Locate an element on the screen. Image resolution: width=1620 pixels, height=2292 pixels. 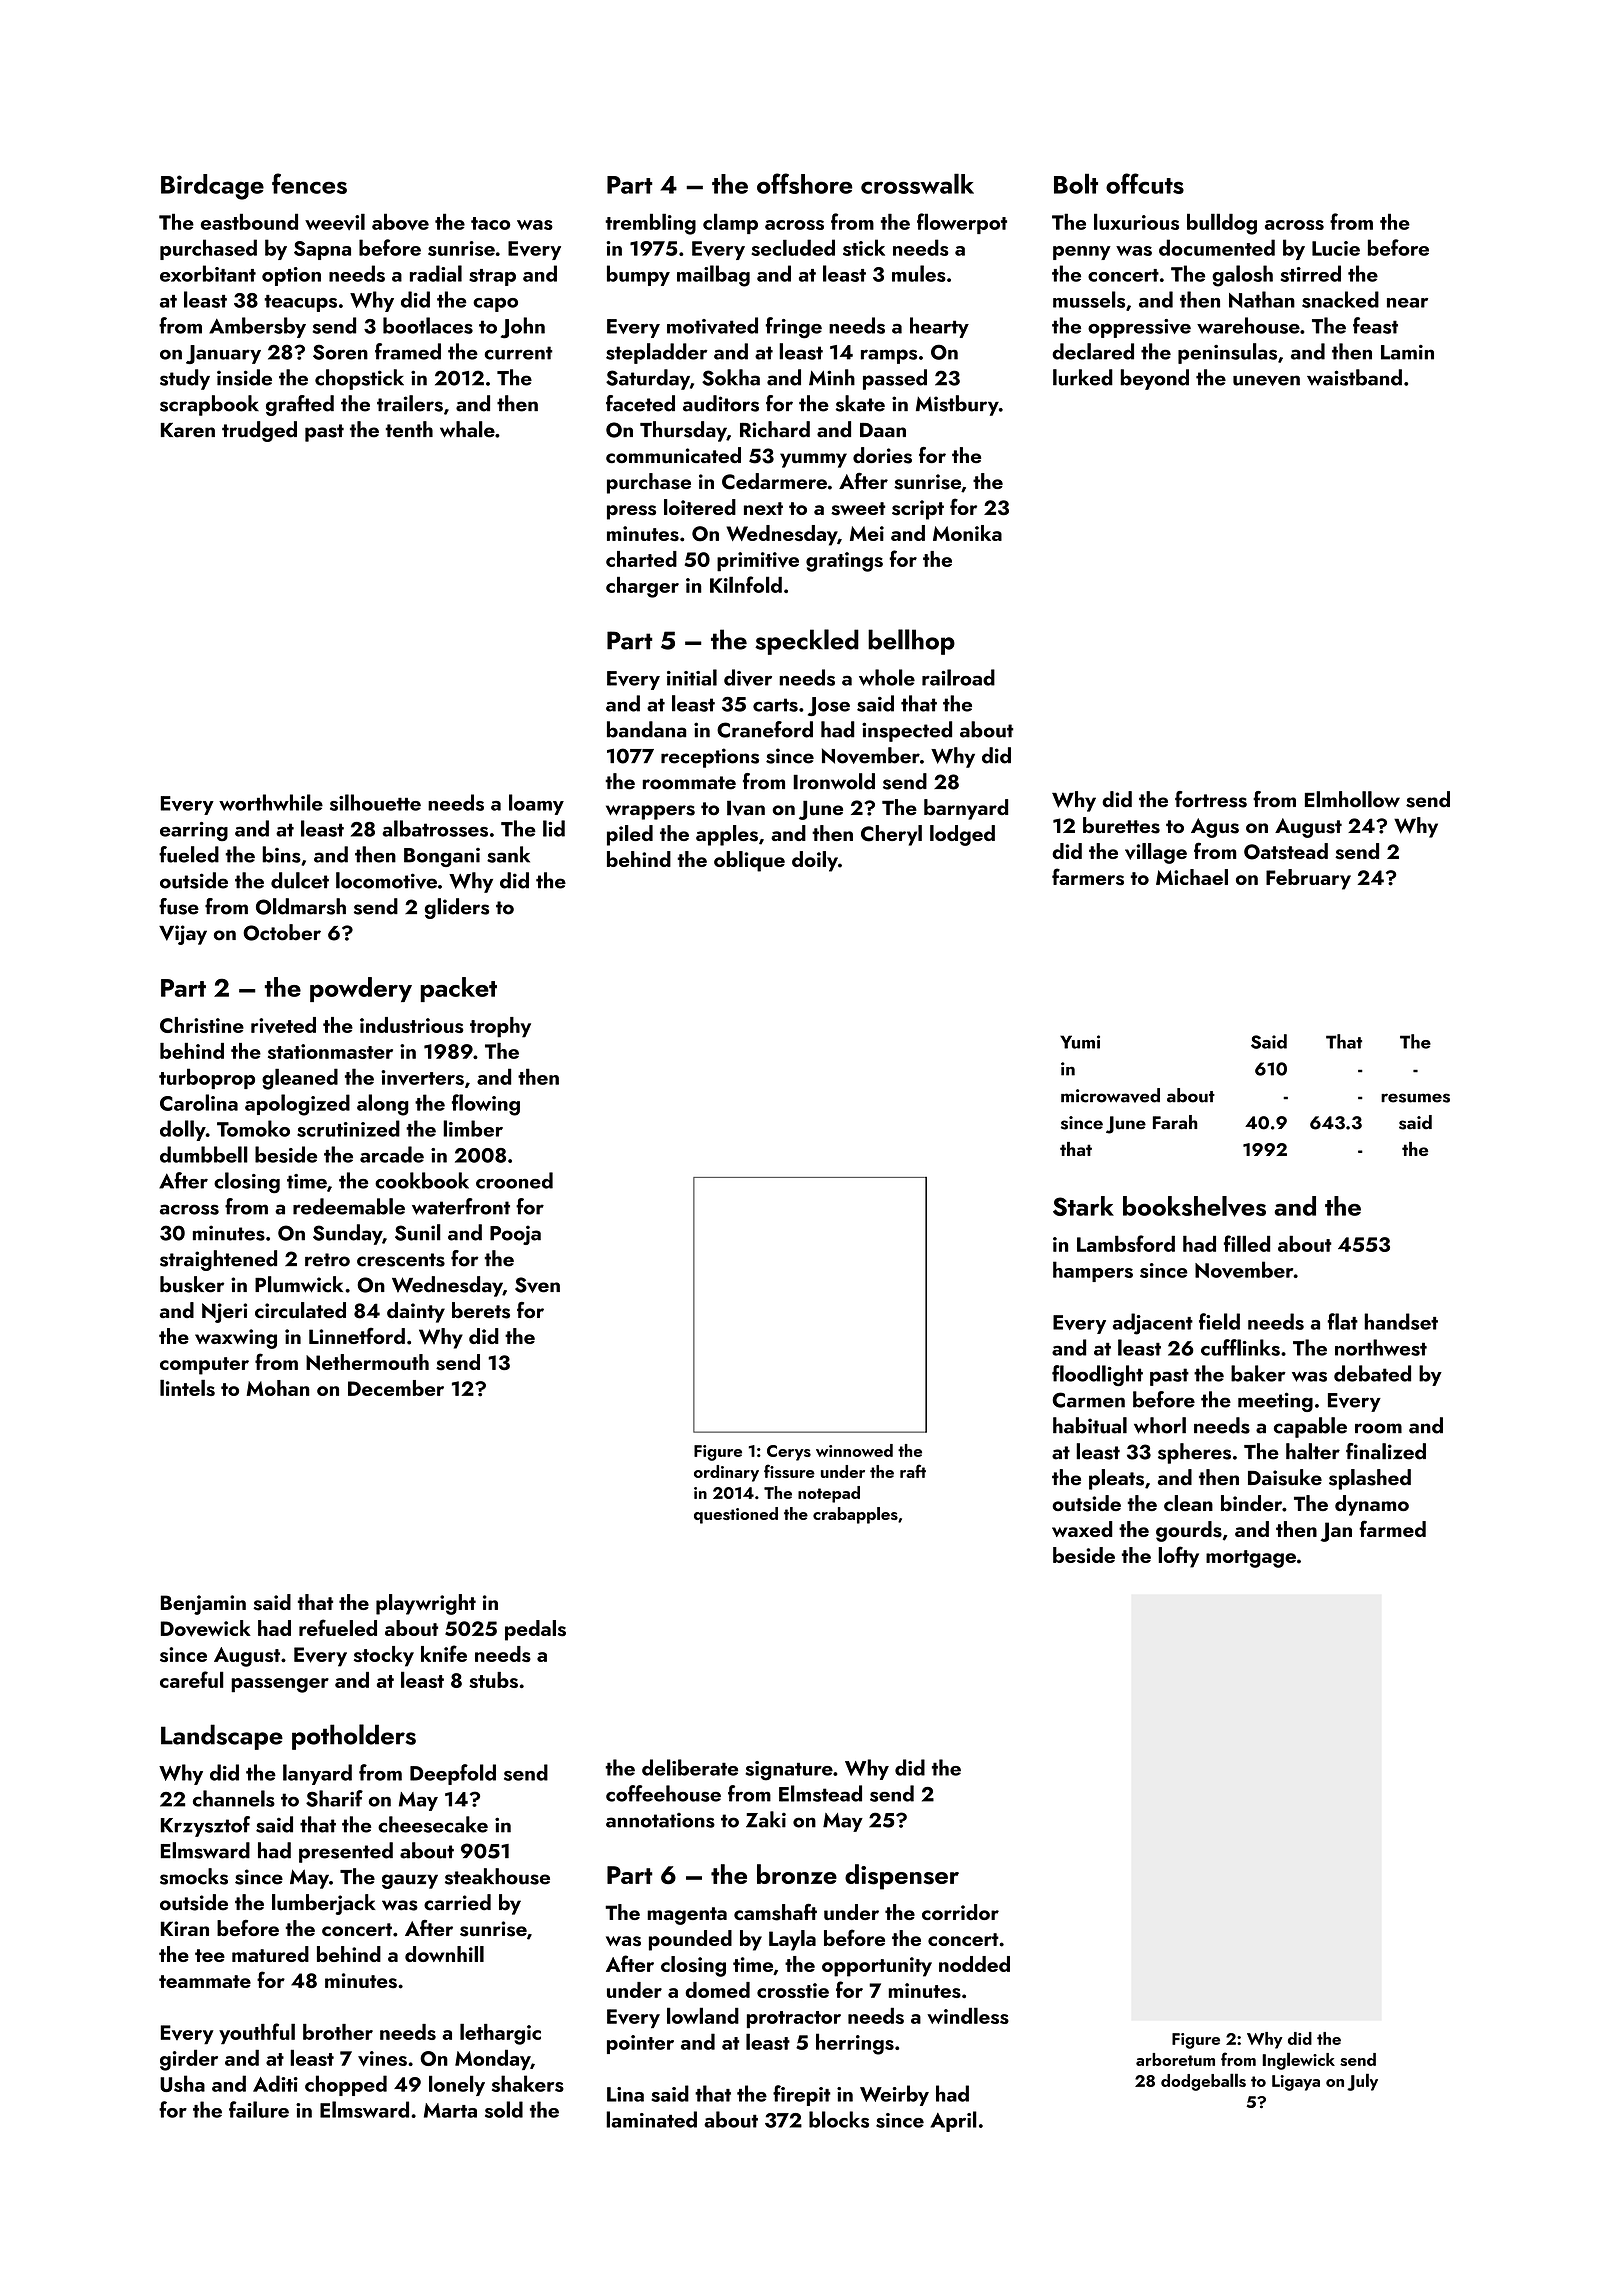
Lucie is located at coordinates (1336, 248).
